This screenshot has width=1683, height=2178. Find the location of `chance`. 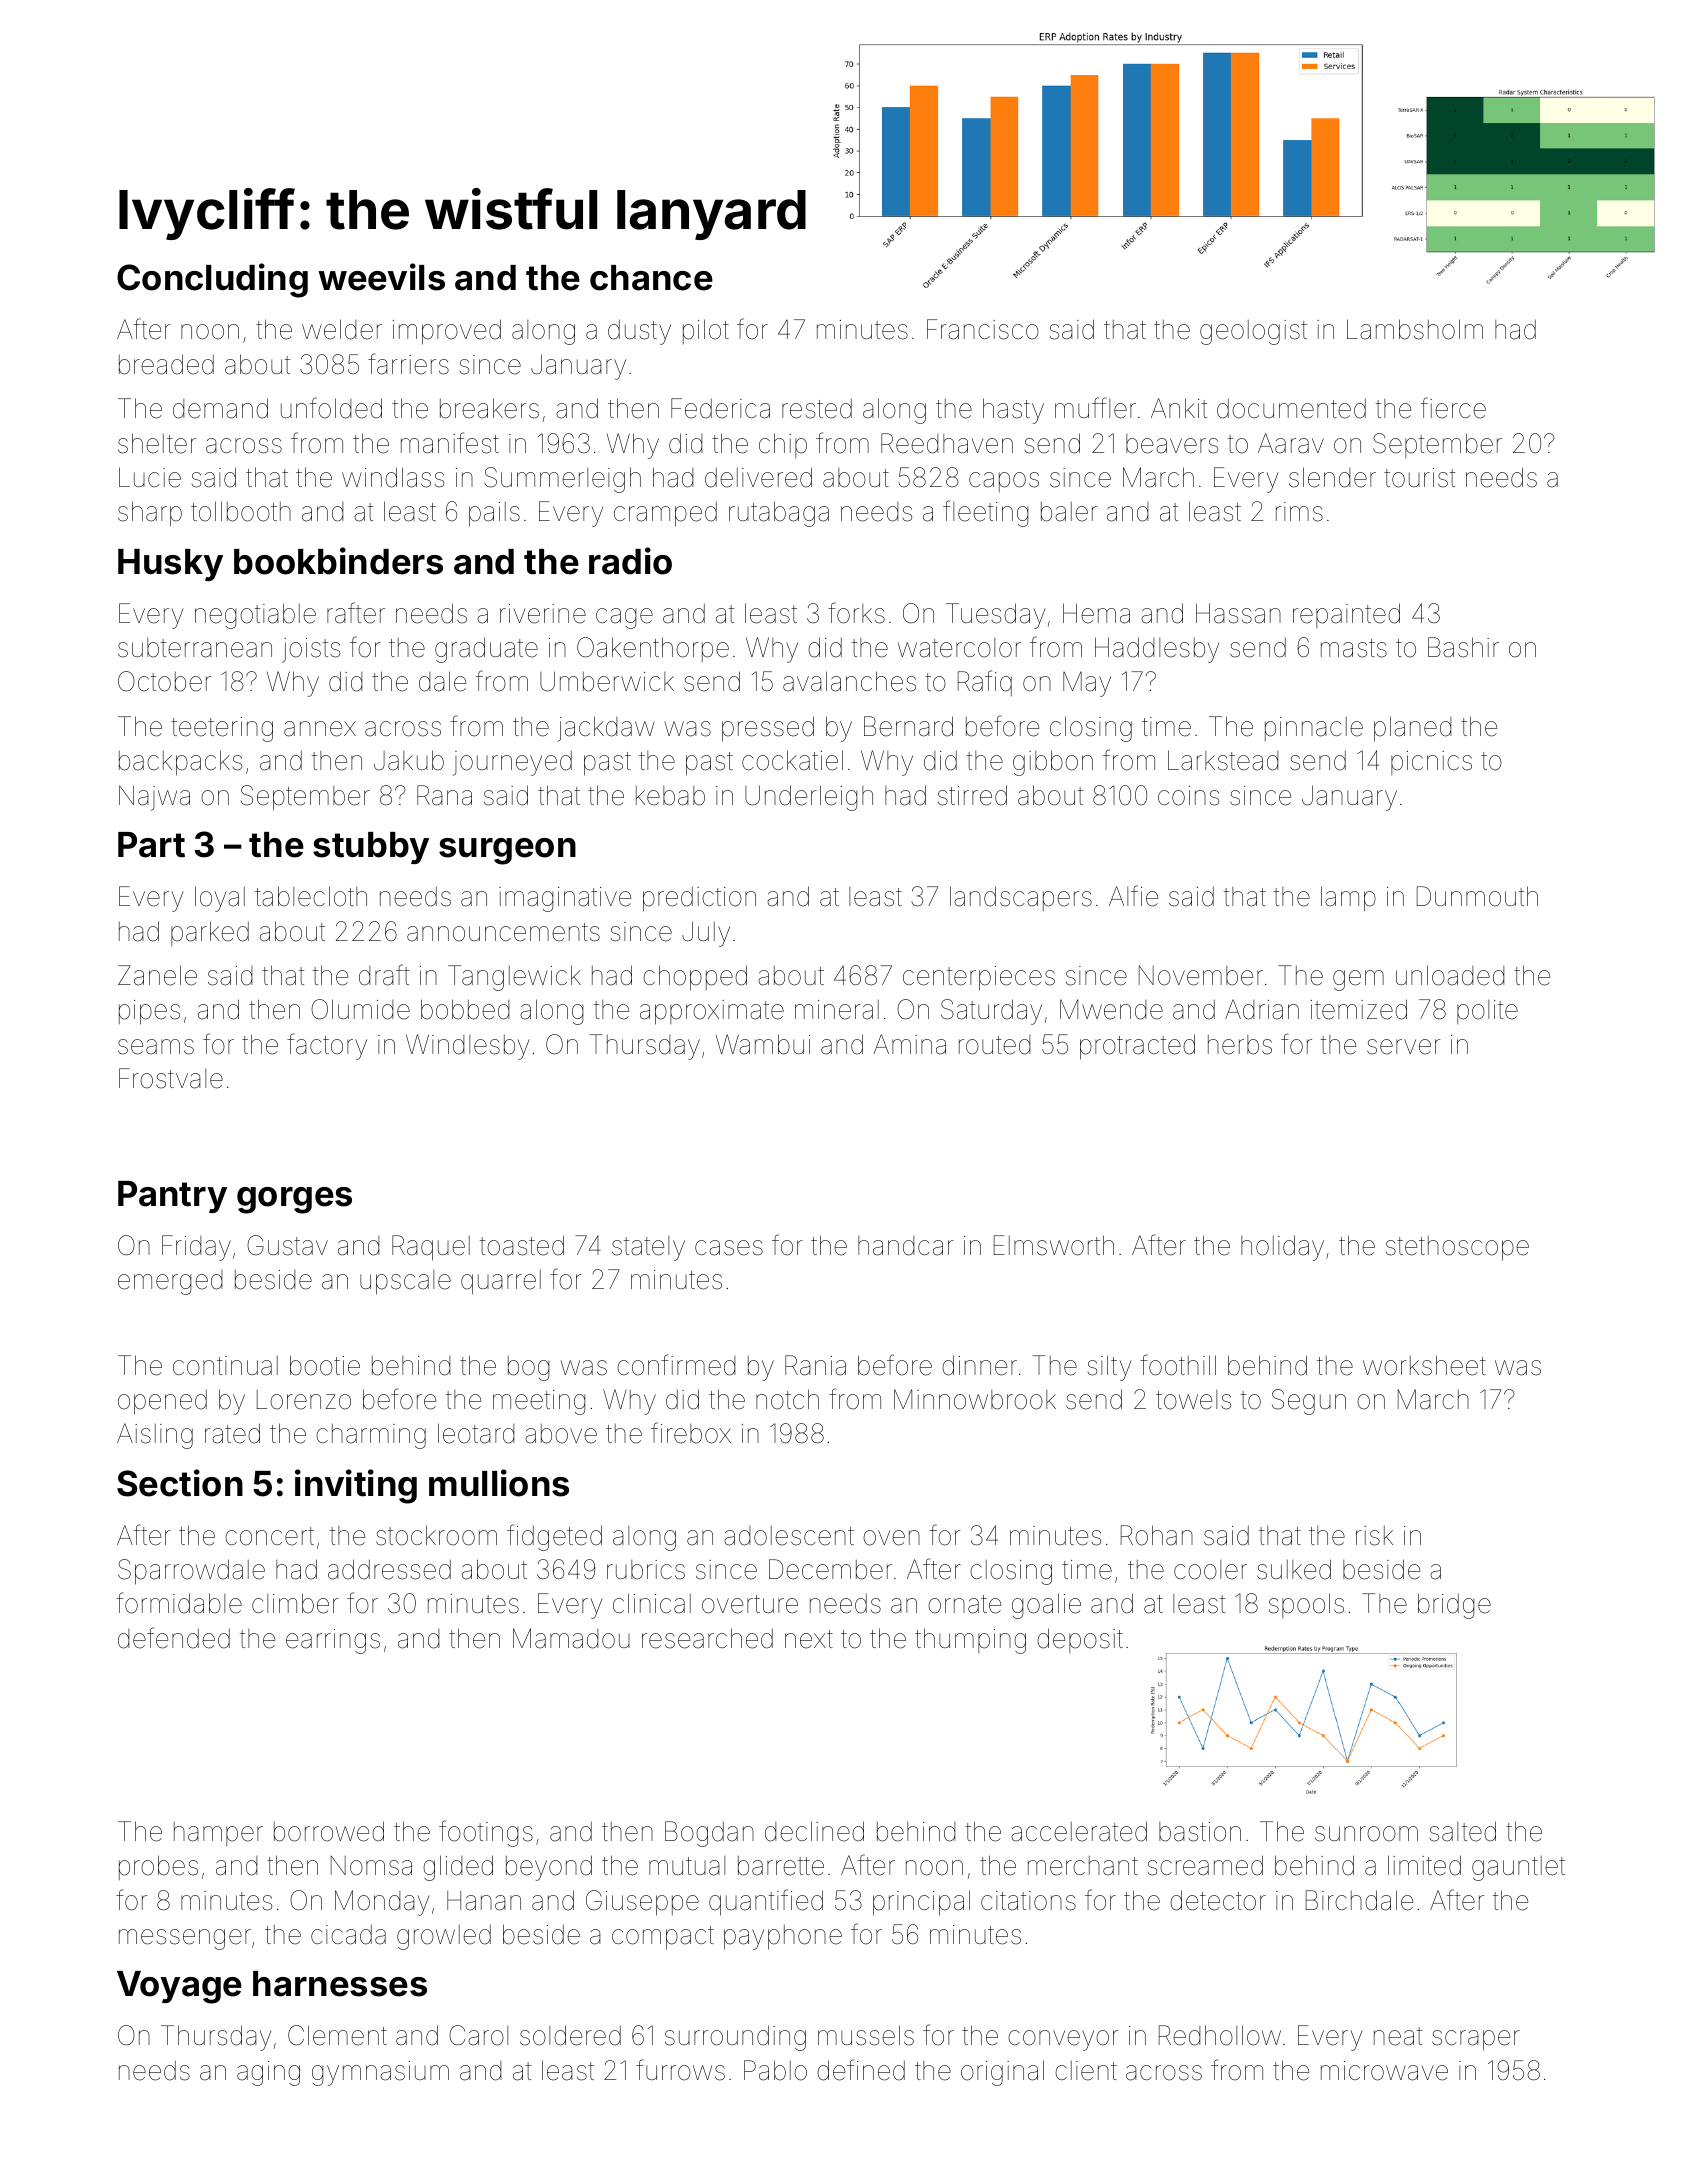

chance is located at coordinates (651, 278).
